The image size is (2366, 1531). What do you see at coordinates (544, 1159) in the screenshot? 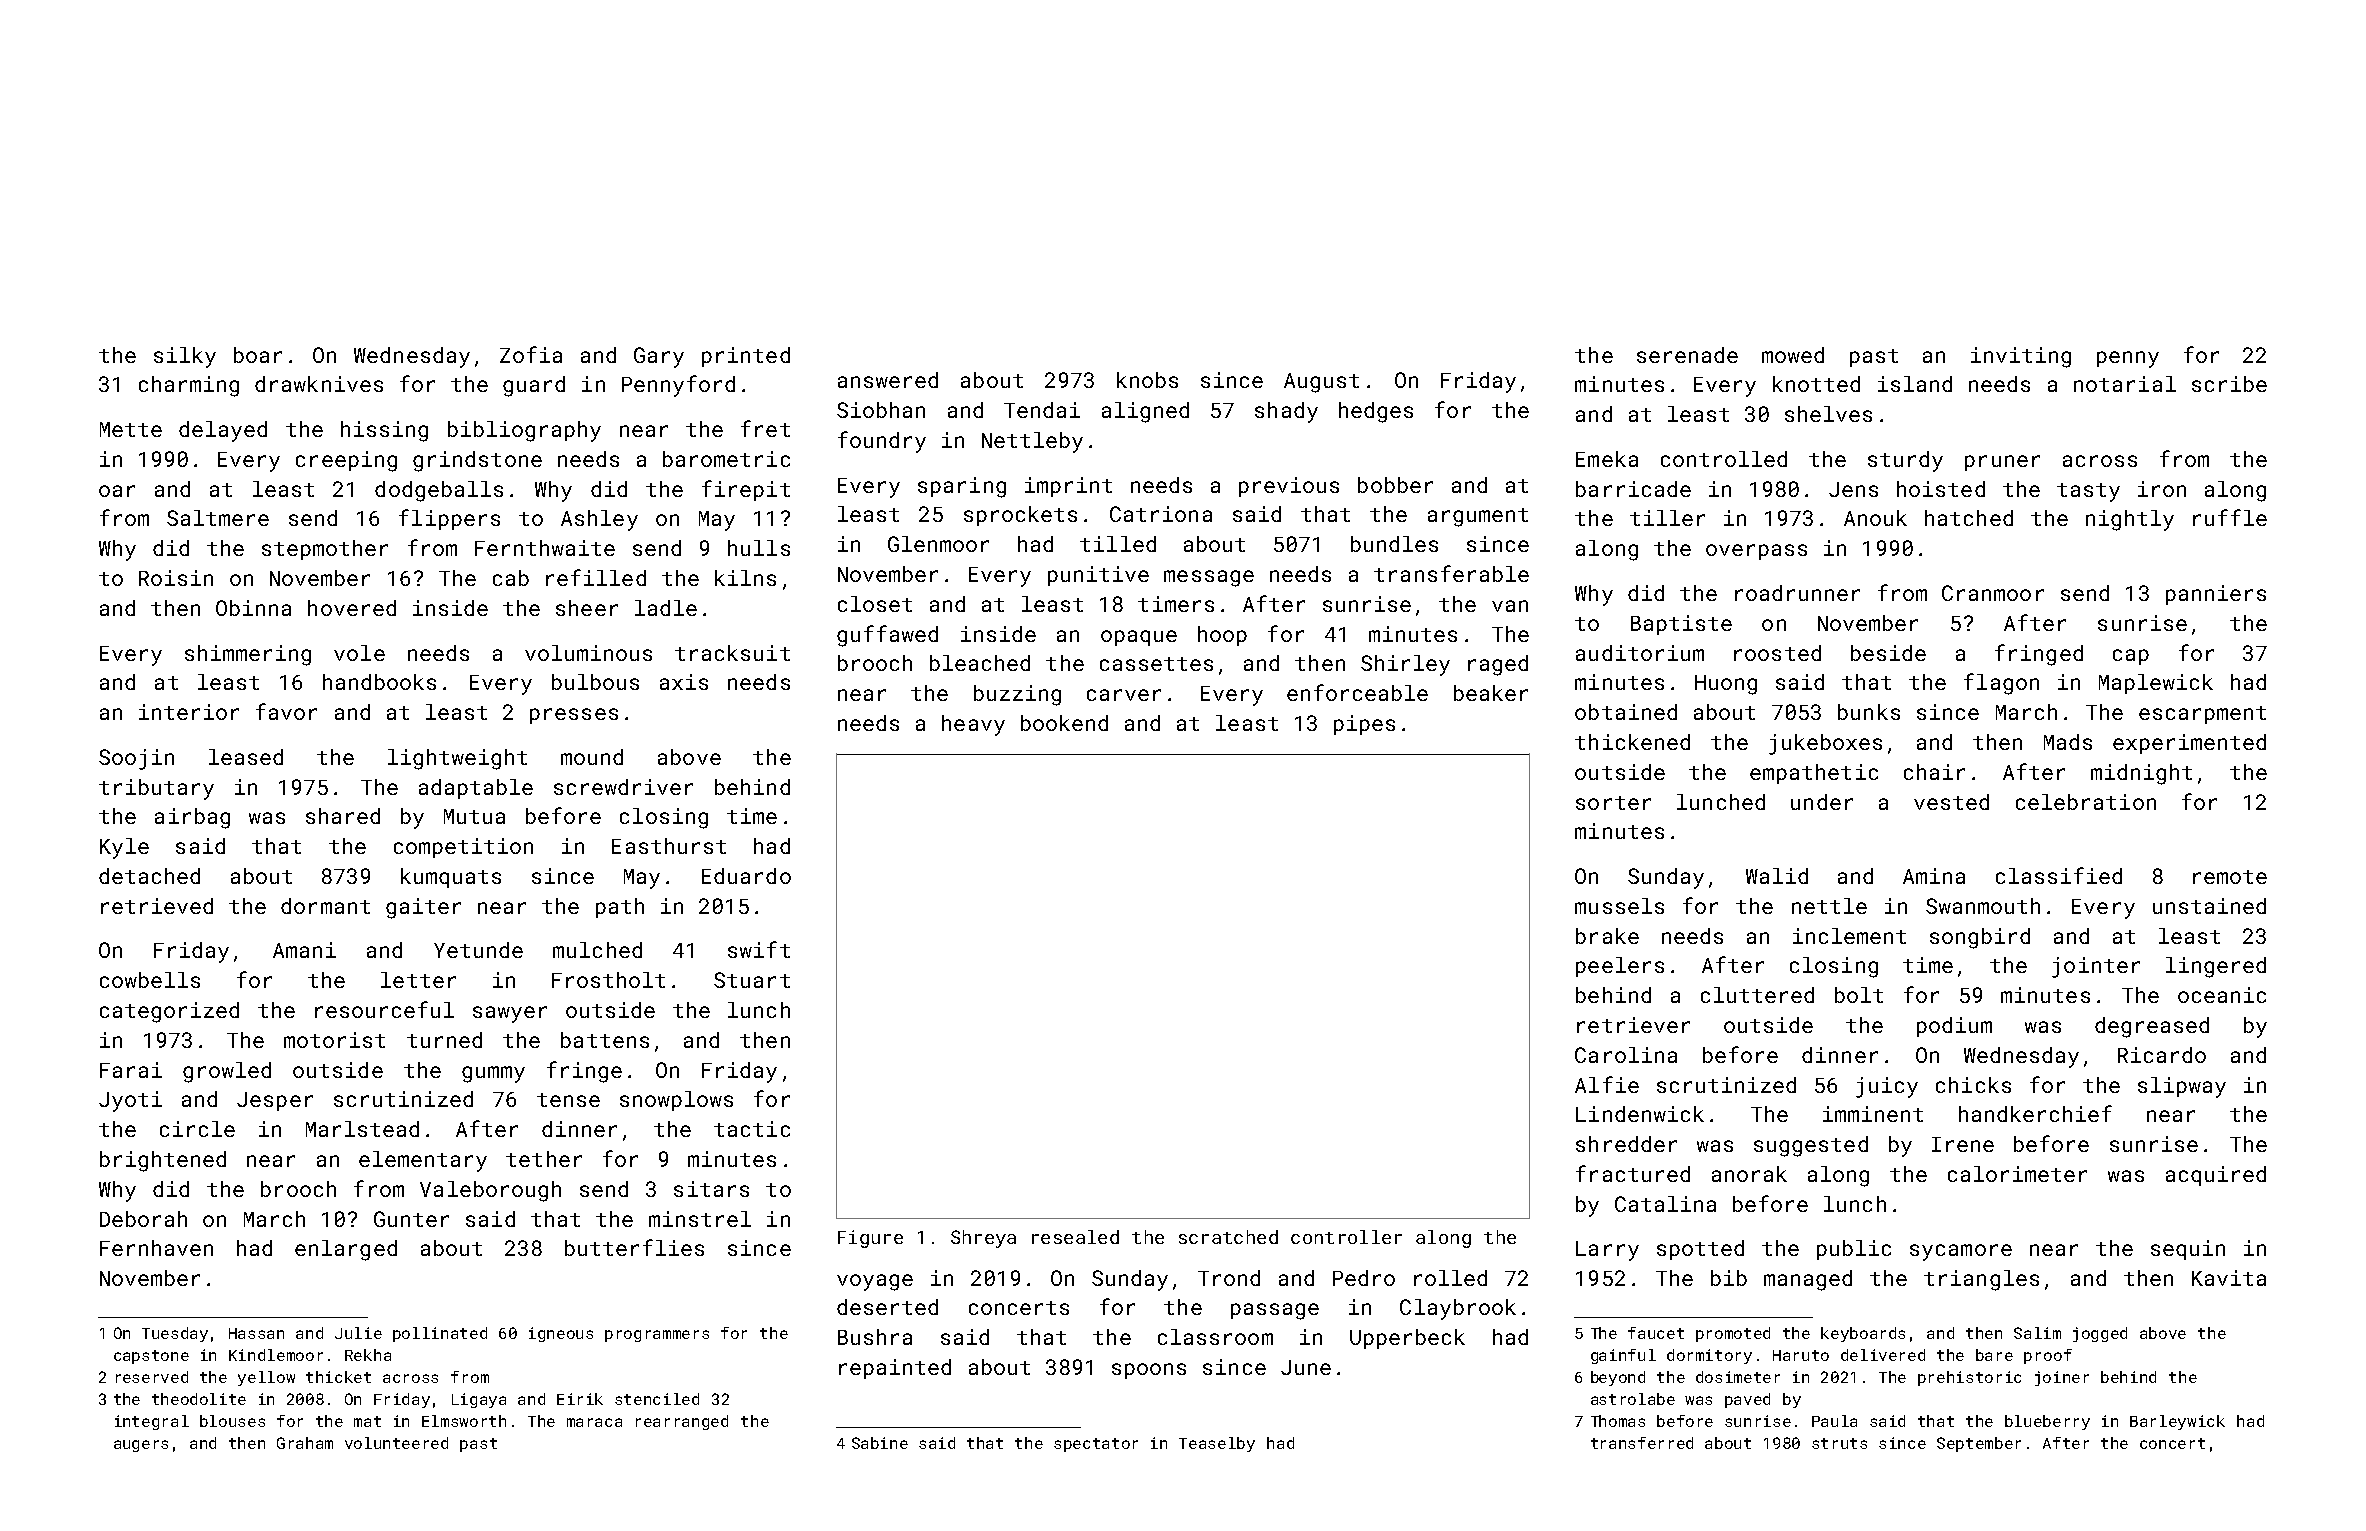
I see `tether` at bounding box center [544, 1159].
